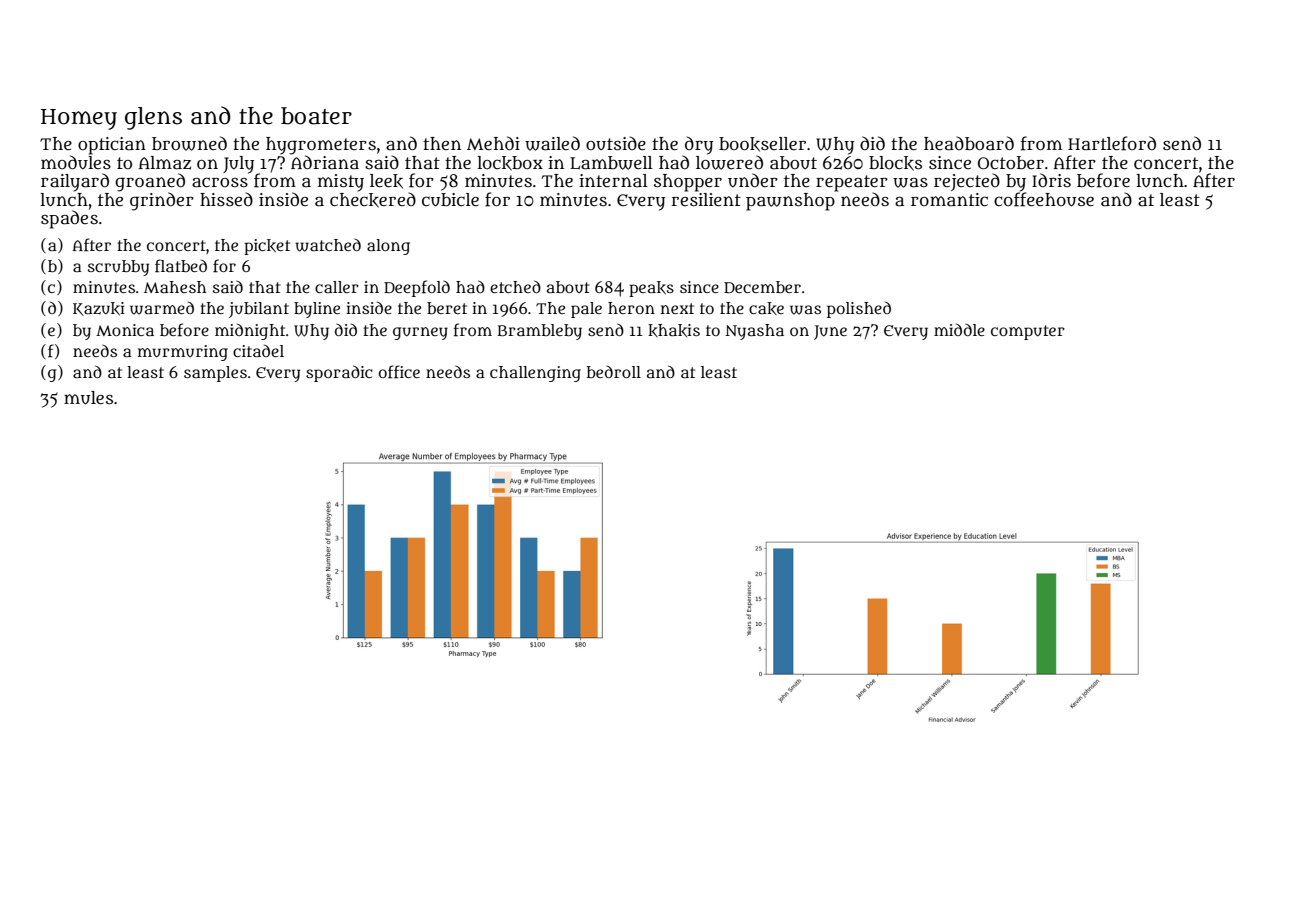 The height and width of the image is (924, 1308). What do you see at coordinates (859, 309) in the image?
I see `polished` at bounding box center [859, 309].
